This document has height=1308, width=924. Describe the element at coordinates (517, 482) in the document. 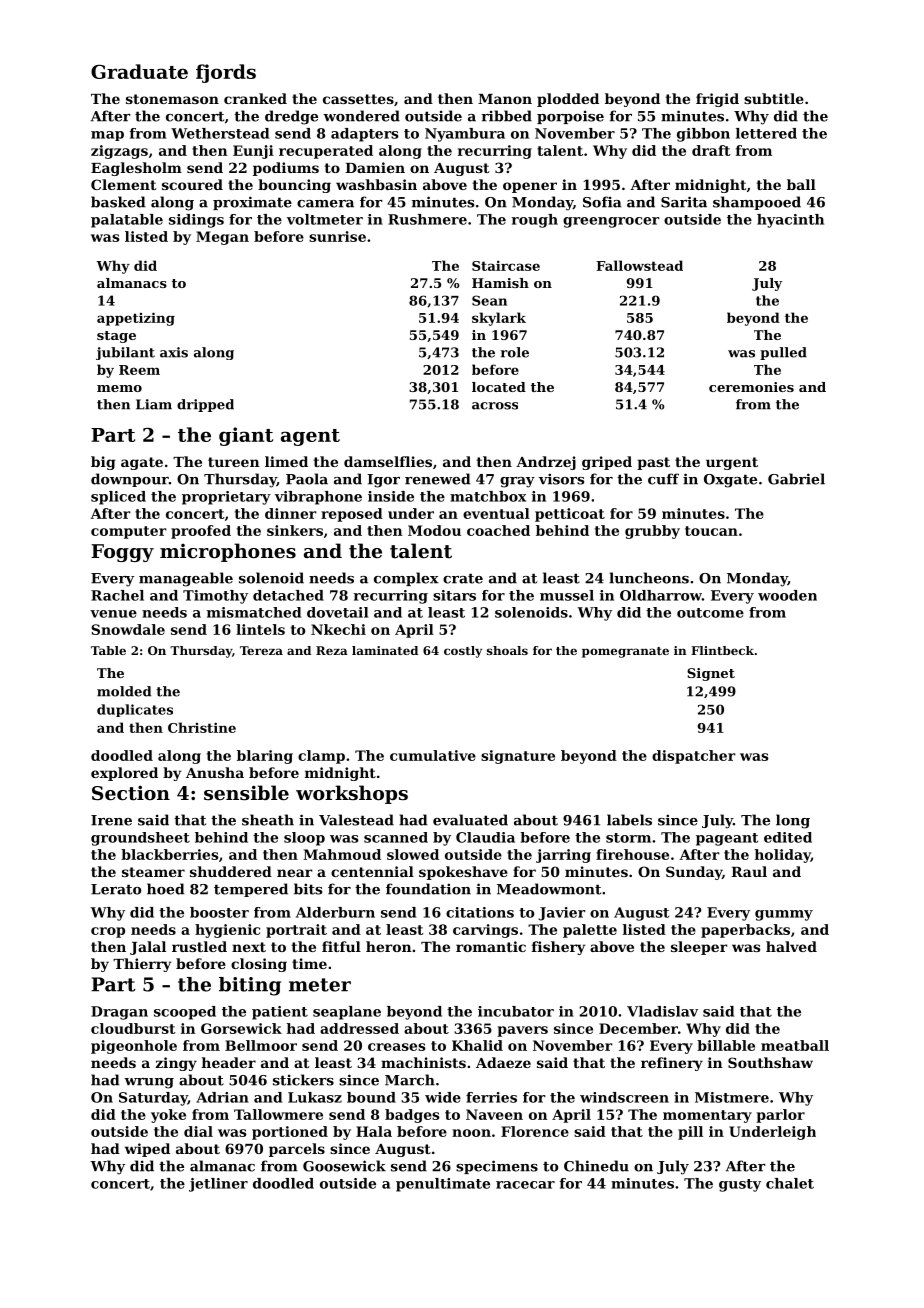

I see `gray` at that location.
